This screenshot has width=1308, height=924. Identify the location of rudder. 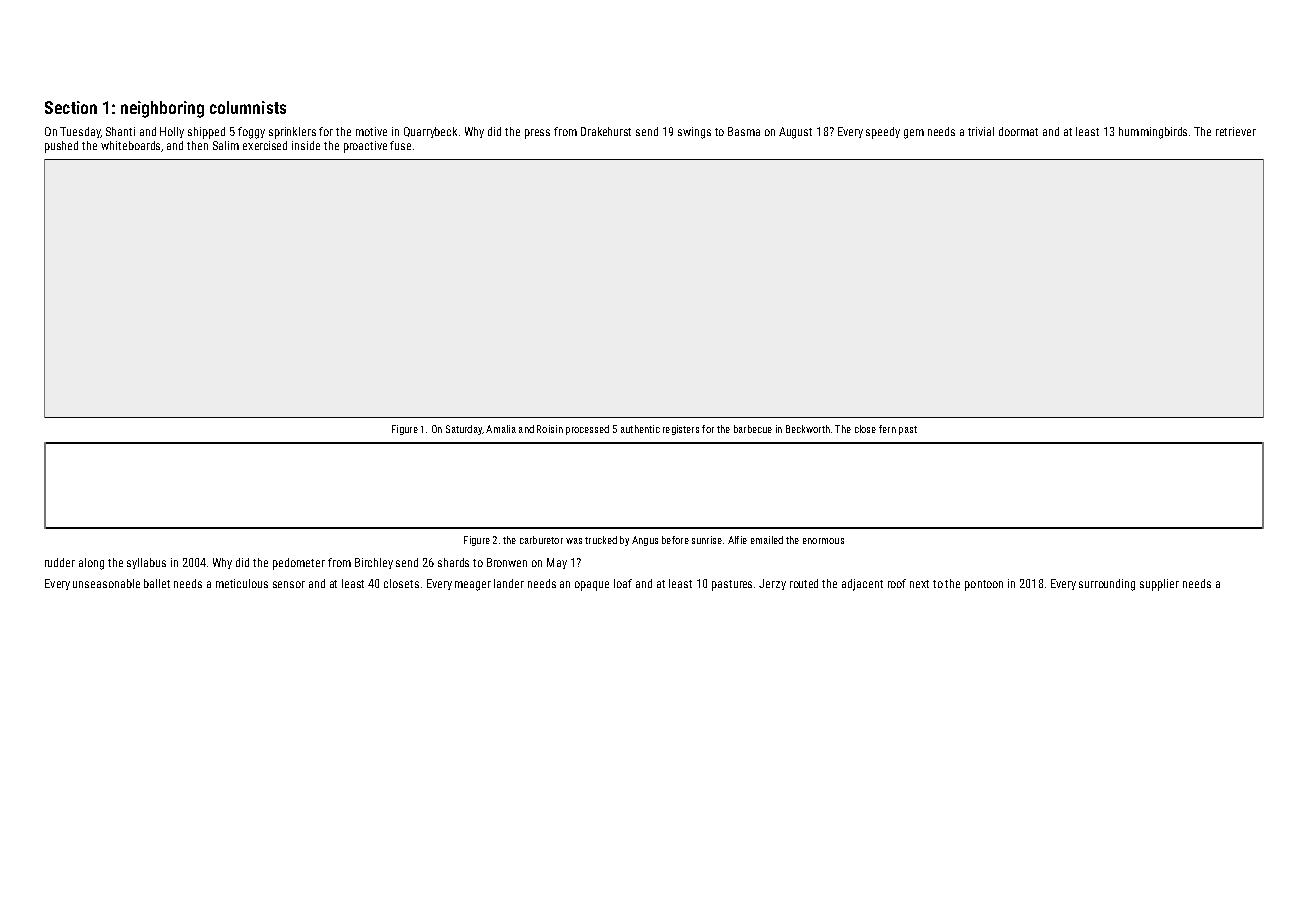
(60, 562).
